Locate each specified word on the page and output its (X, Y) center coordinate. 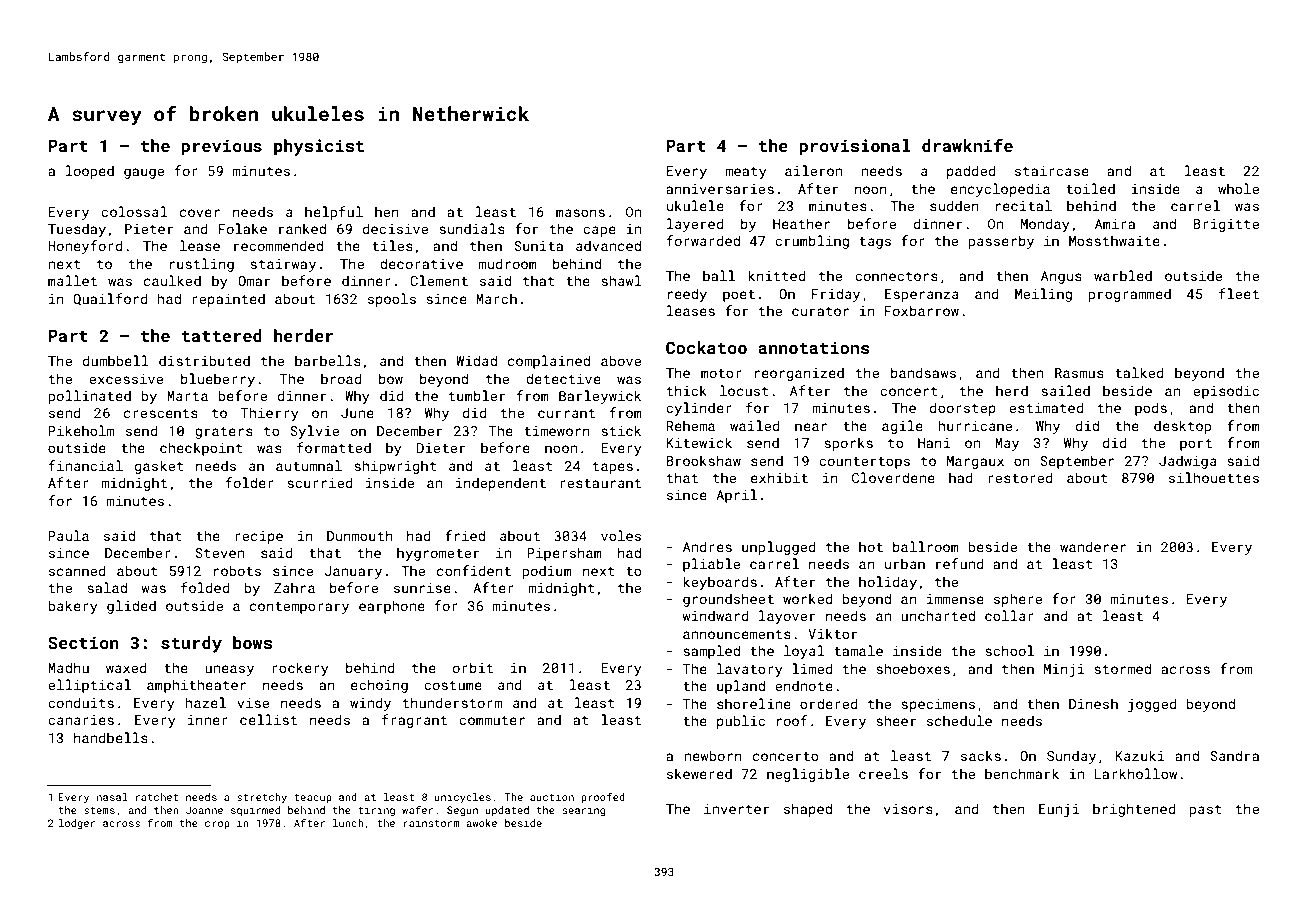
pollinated (90, 397)
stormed (1122, 668)
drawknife (967, 145)
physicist (319, 147)
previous (222, 147)
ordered (829, 703)
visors (908, 809)
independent (501, 484)
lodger (77, 824)
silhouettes (1214, 477)
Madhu (68, 667)
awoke (481, 823)
